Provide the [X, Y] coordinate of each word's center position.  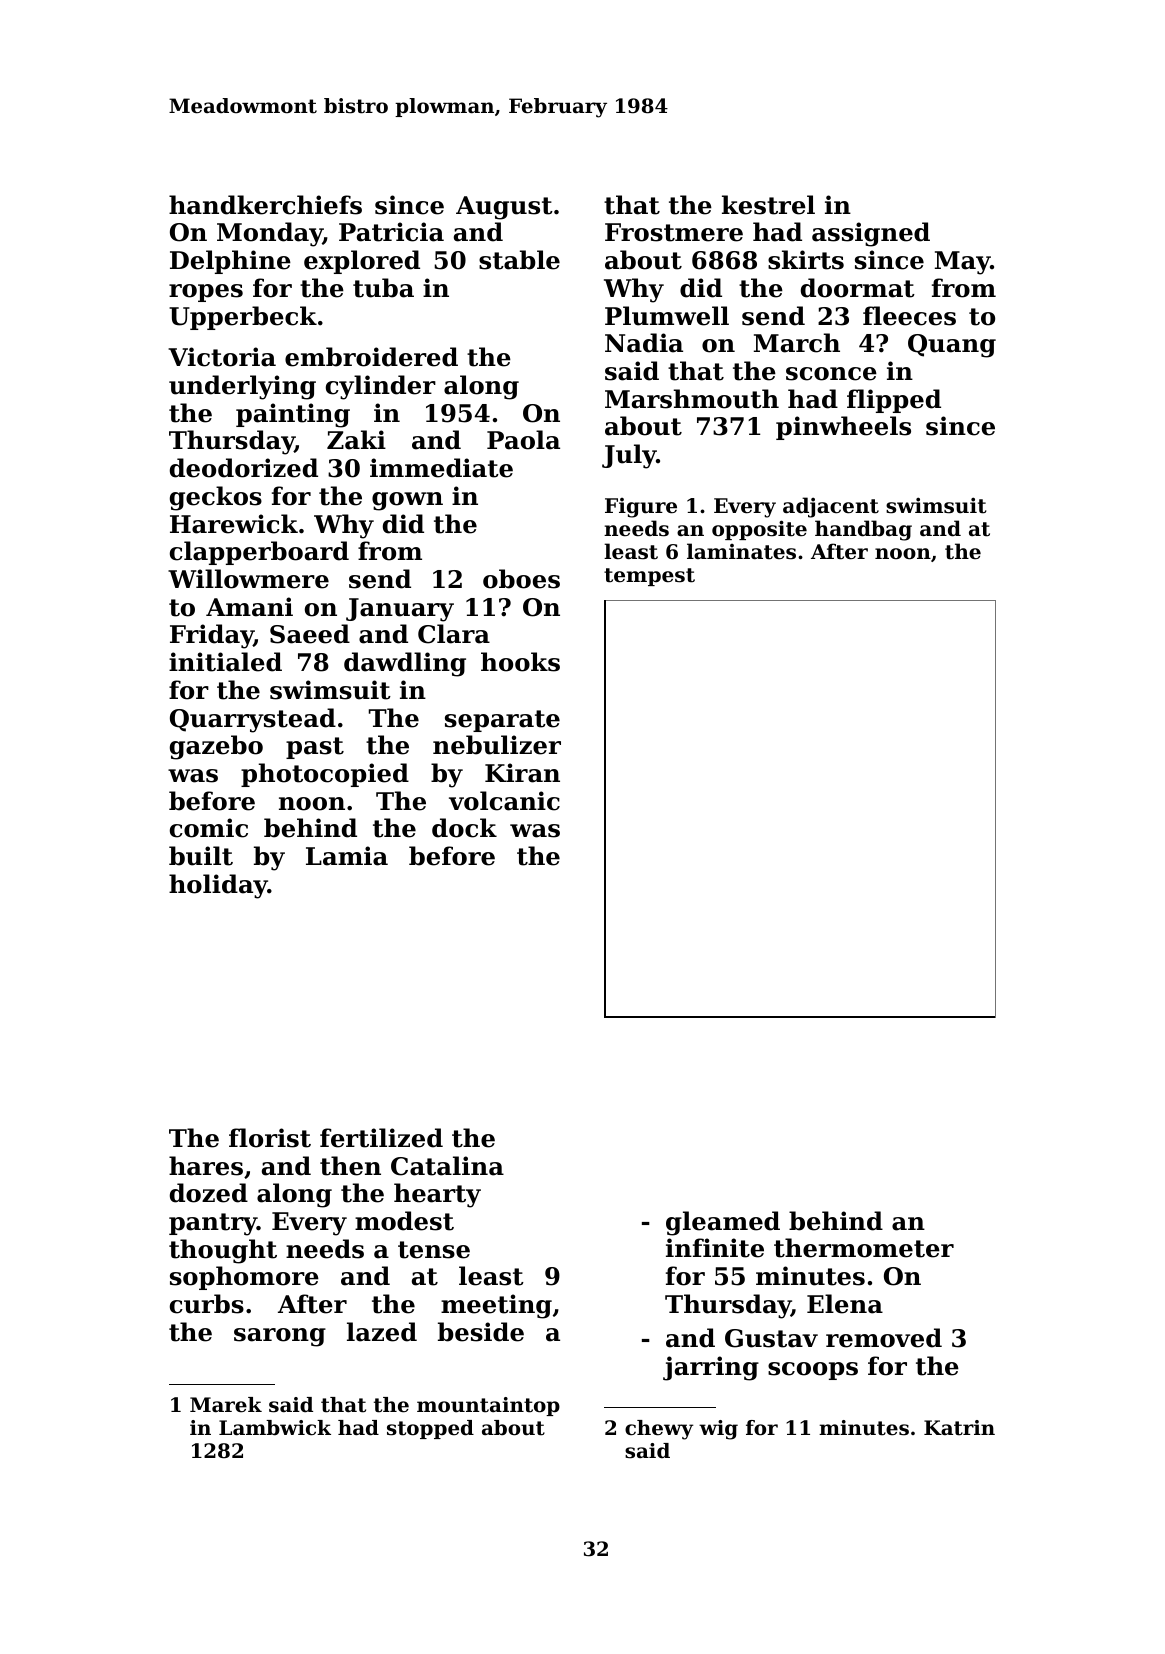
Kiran [522, 773]
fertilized [381, 1138]
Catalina [447, 1166]
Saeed [310, 634]
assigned [871, 234]
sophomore [244, 1278]
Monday [270, 234]
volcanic [504, 801]
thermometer [864, 1248]
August [504, 208]
